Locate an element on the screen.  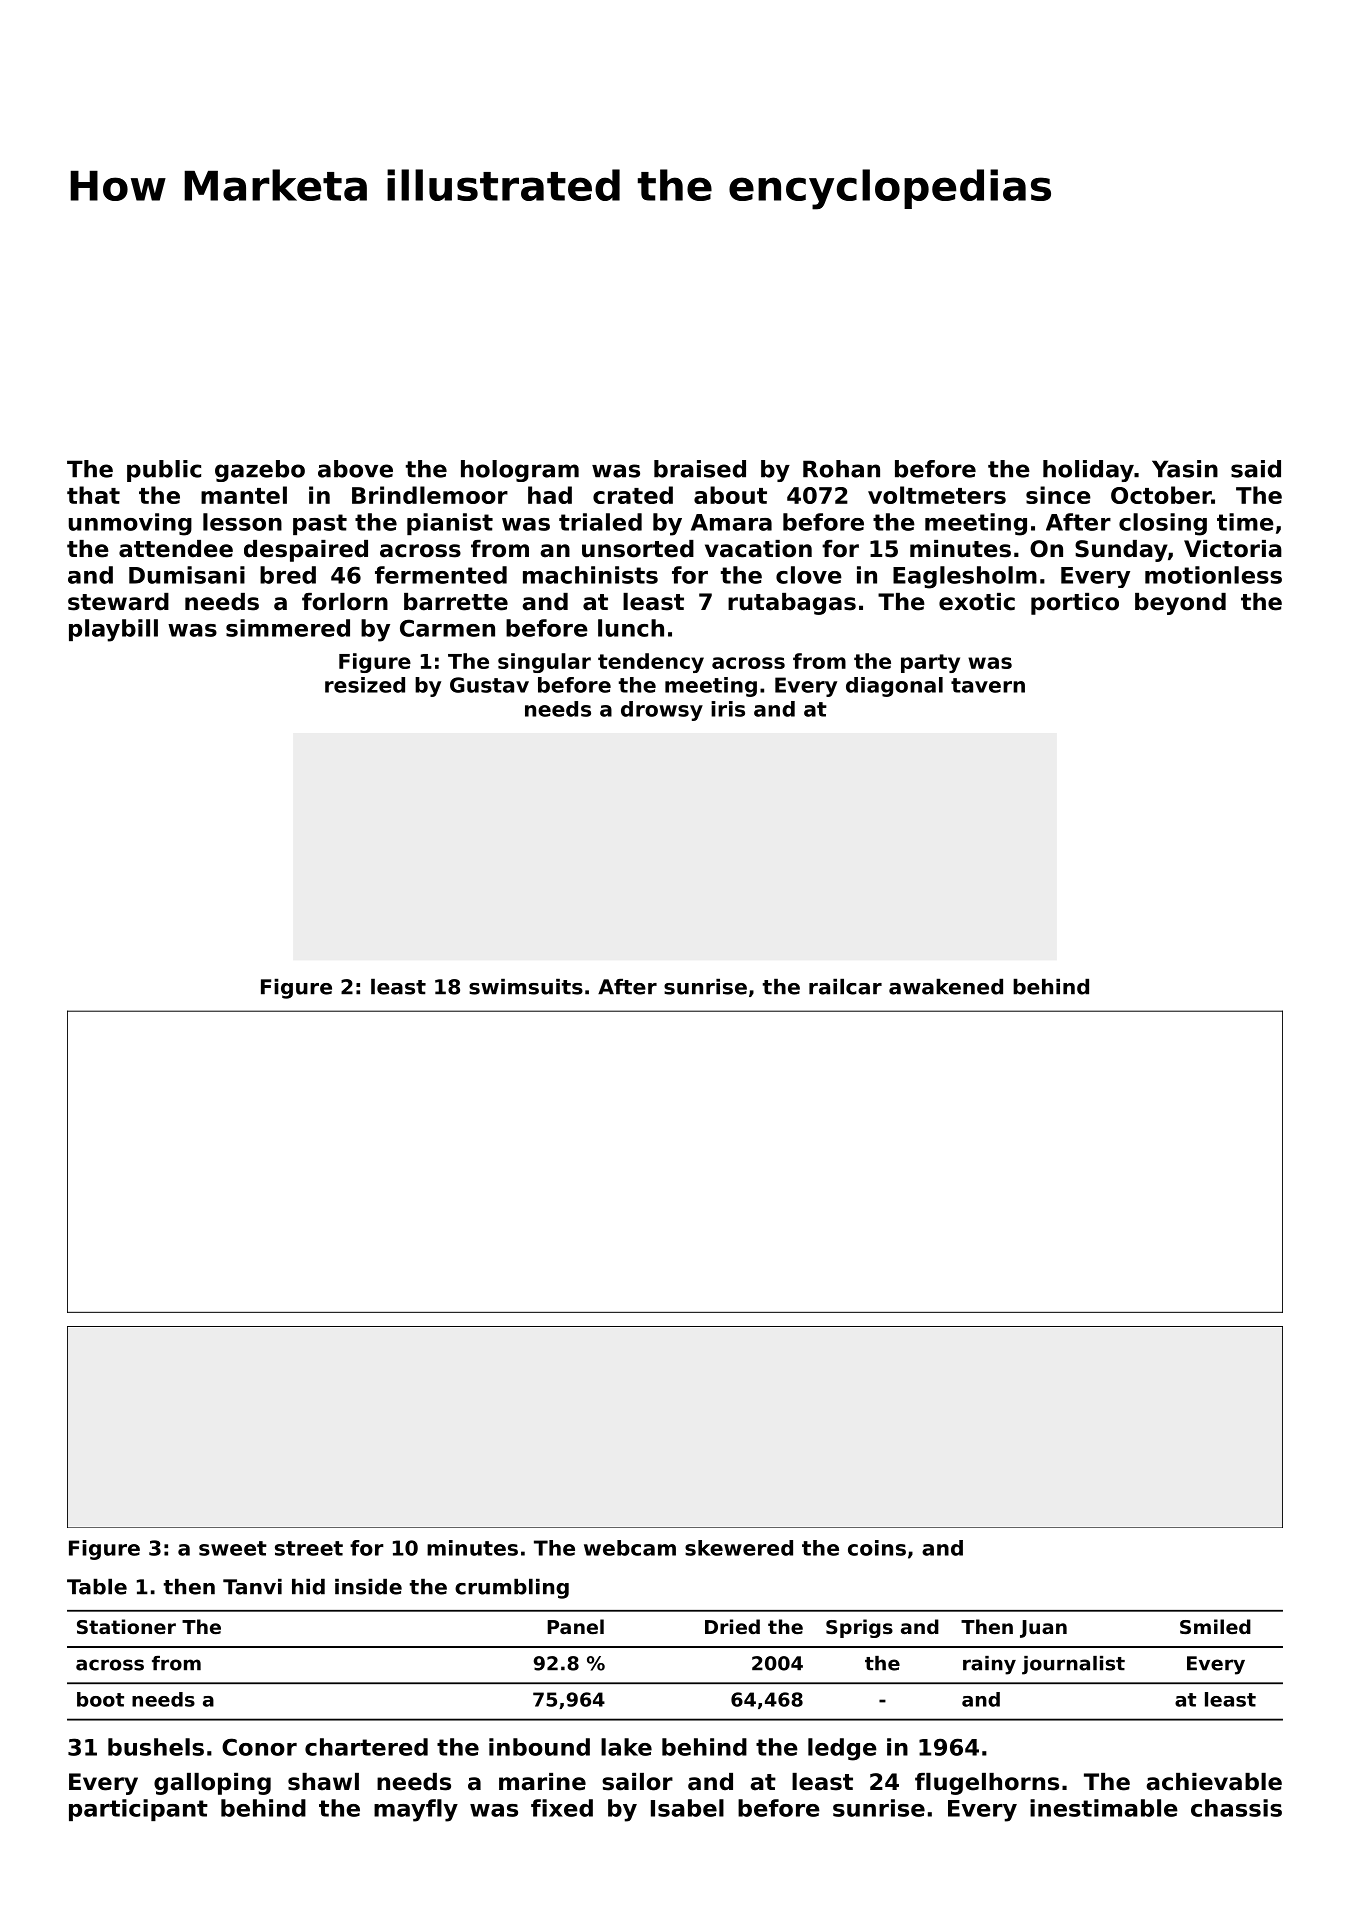
said is located at coordinates (1256, 469).
